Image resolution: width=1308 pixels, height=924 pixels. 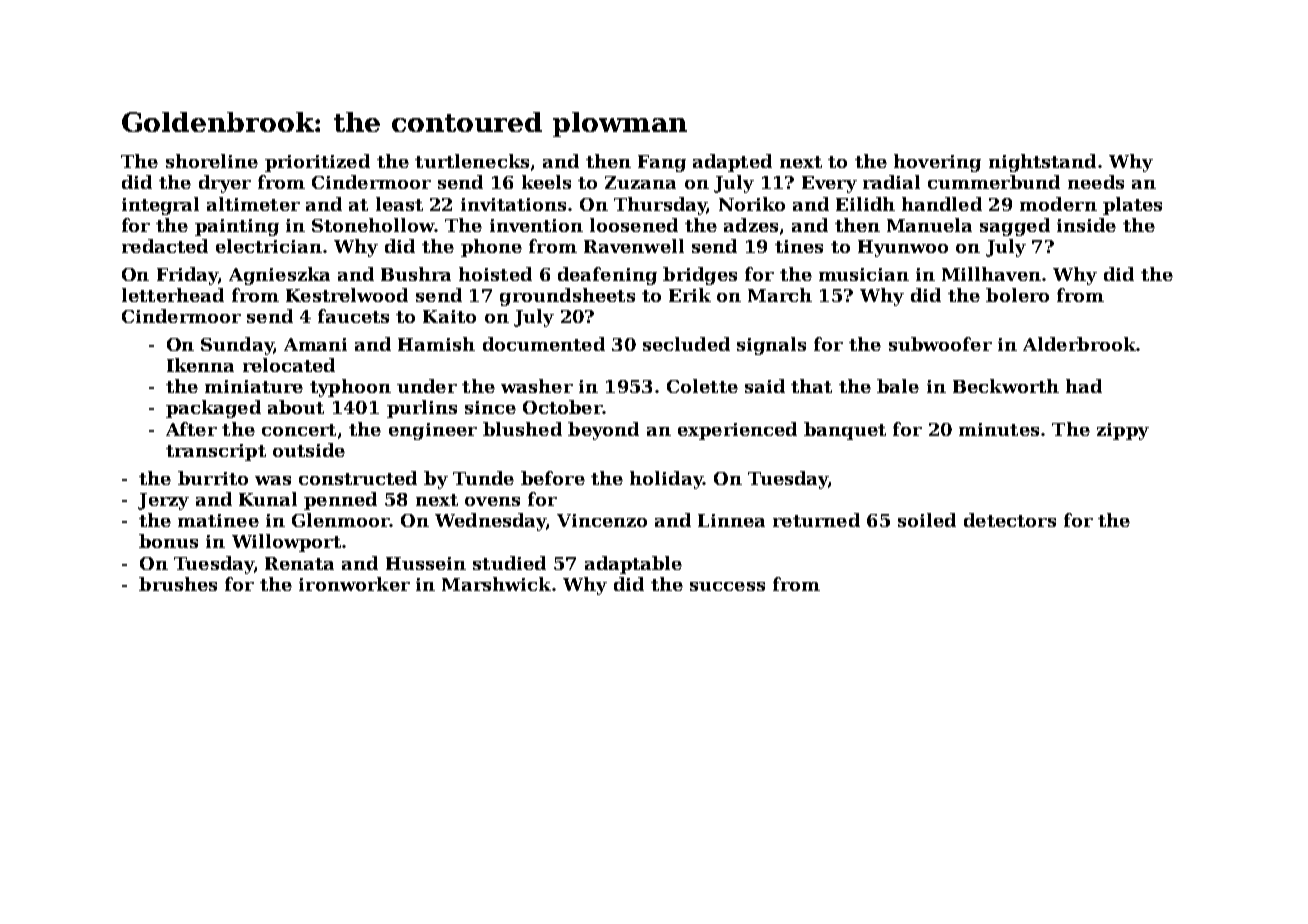 What do you see at coordinates (1017, 295) in the screenshot?
I see `bolero` at bounding box center [1017, 295].
